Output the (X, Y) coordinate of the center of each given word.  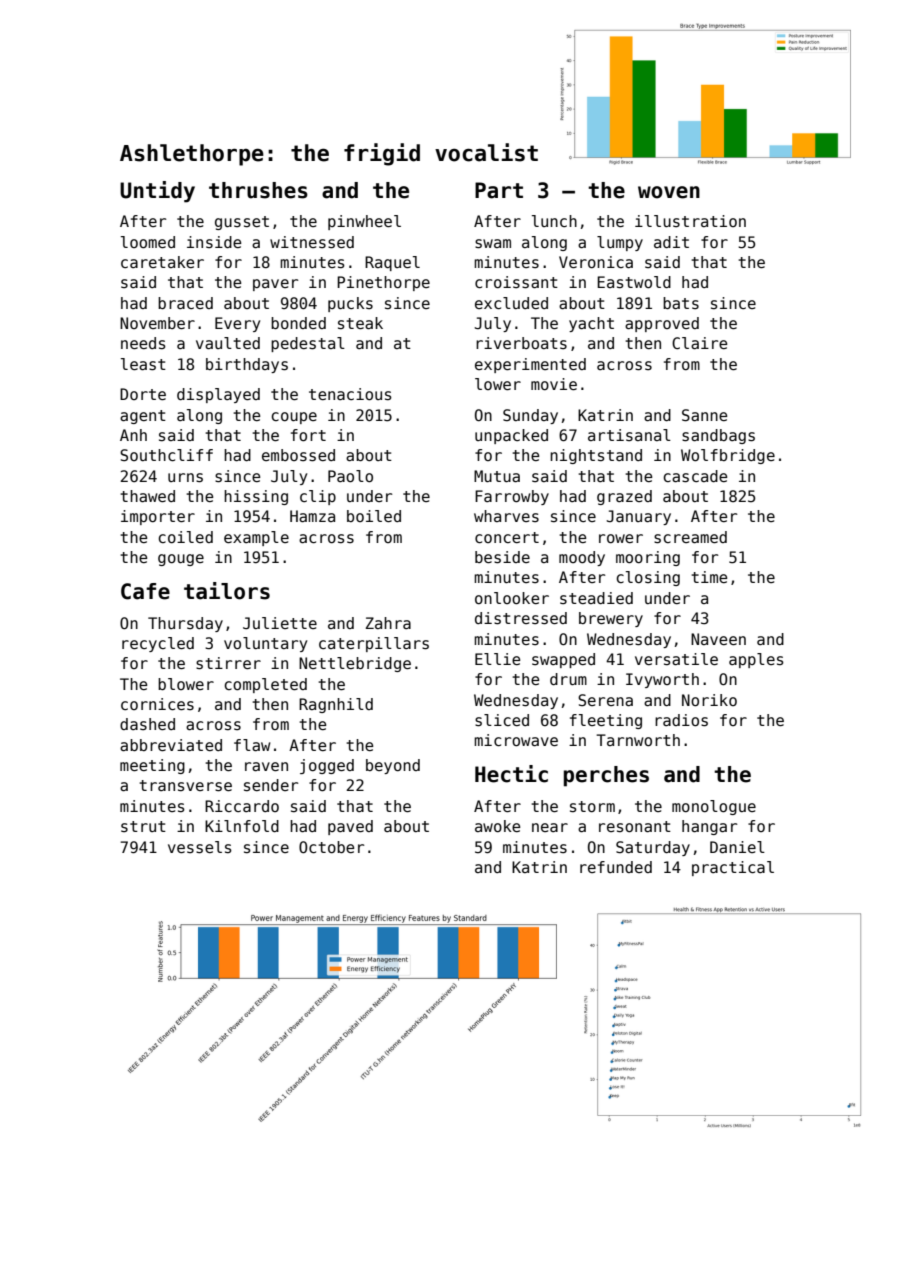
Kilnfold (242, 826)
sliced (502, 720)
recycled (158, 644)
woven (669, 192)
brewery (611, 619)
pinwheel (364, 222)
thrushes (258, 190)
